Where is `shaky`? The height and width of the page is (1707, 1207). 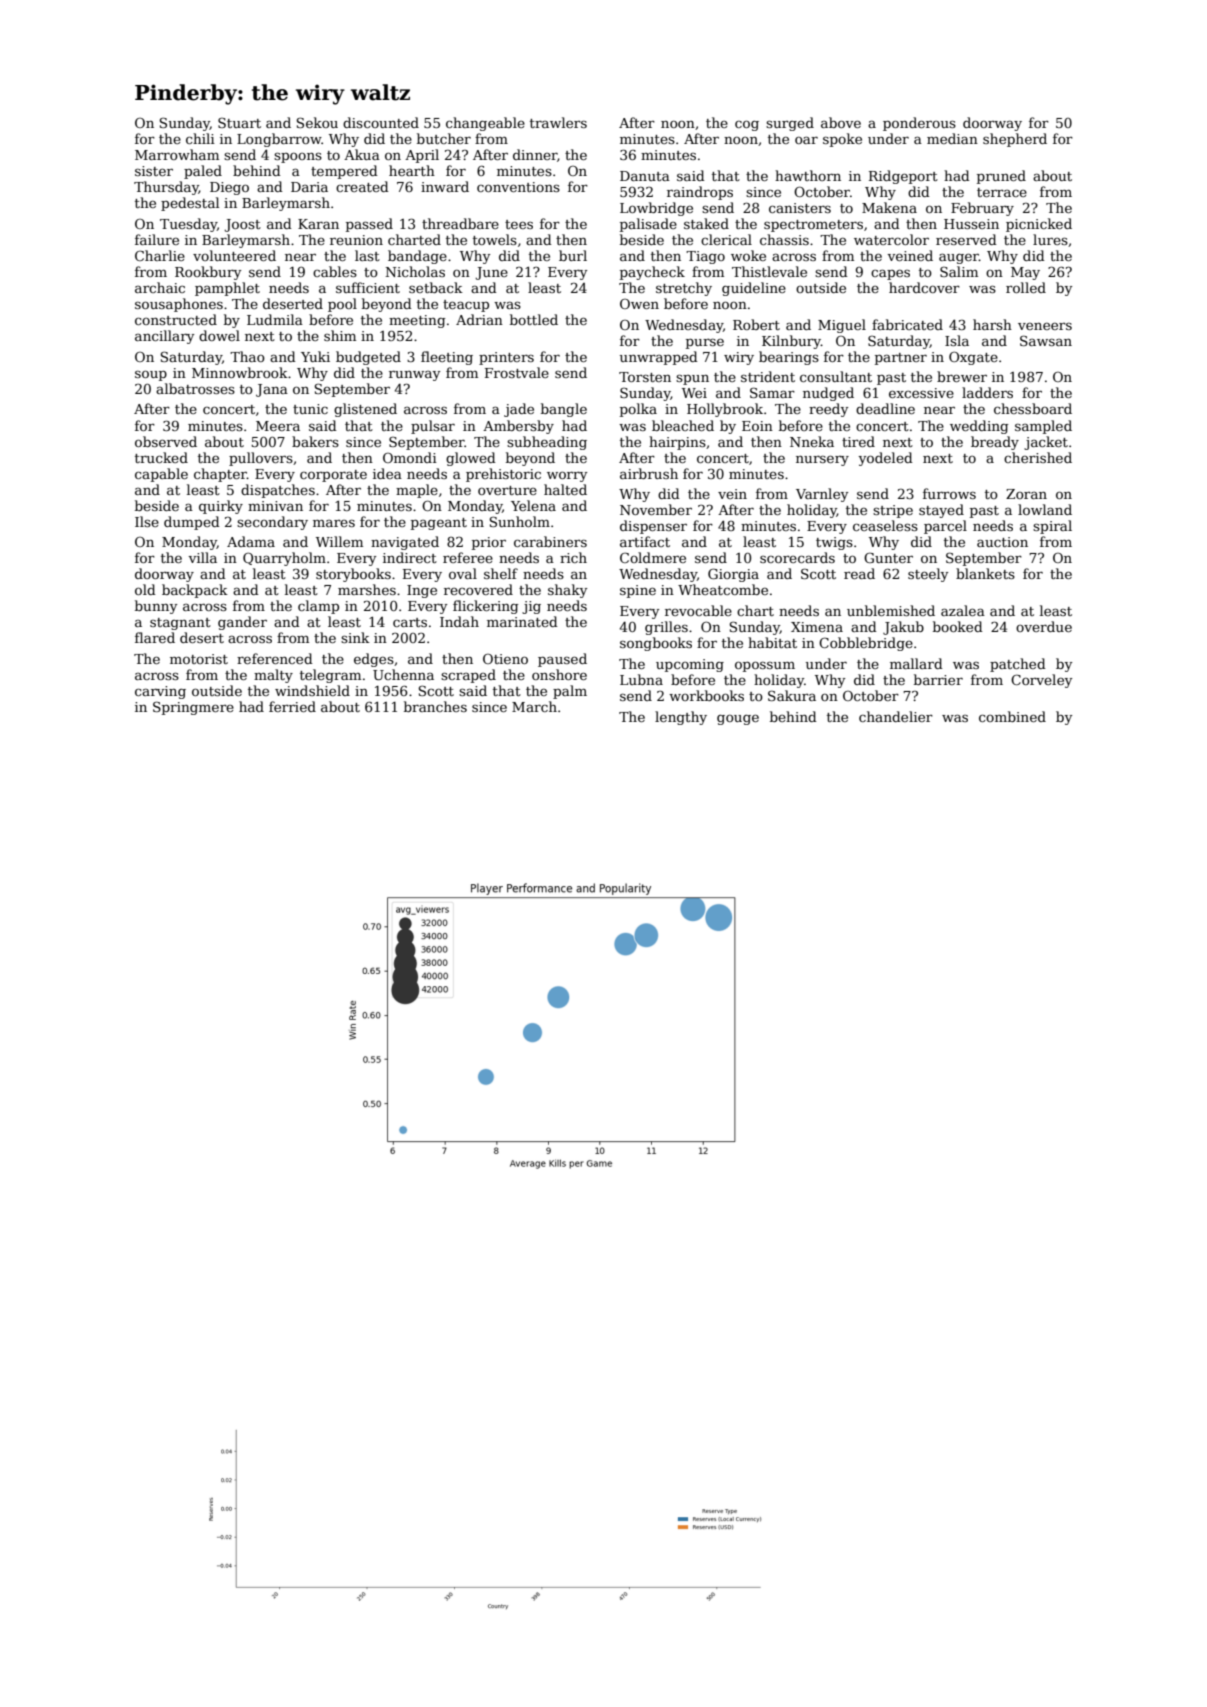
shaky is located at coordinates (567, 591).
